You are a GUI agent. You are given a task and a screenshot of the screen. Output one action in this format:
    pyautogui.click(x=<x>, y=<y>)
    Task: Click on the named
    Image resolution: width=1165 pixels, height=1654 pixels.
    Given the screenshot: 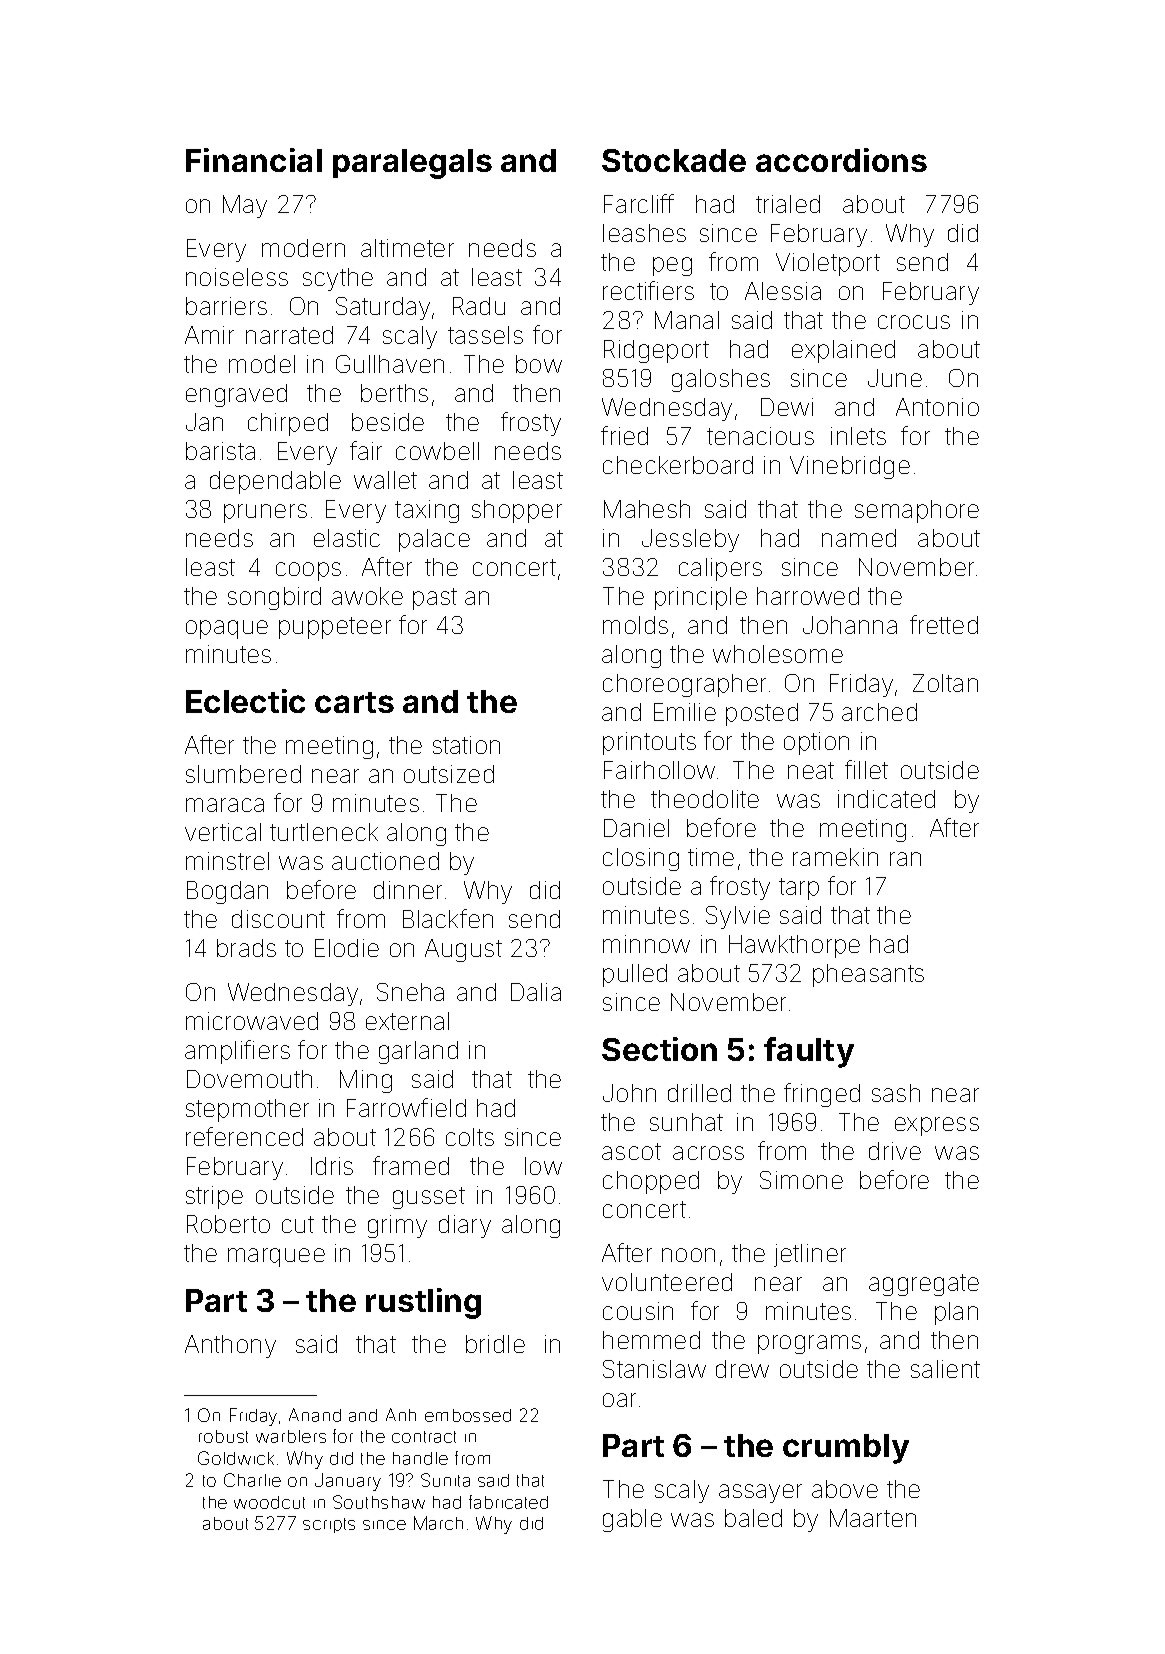 What is the action you would take?
    pyautogui.click(x=859, y=538)
